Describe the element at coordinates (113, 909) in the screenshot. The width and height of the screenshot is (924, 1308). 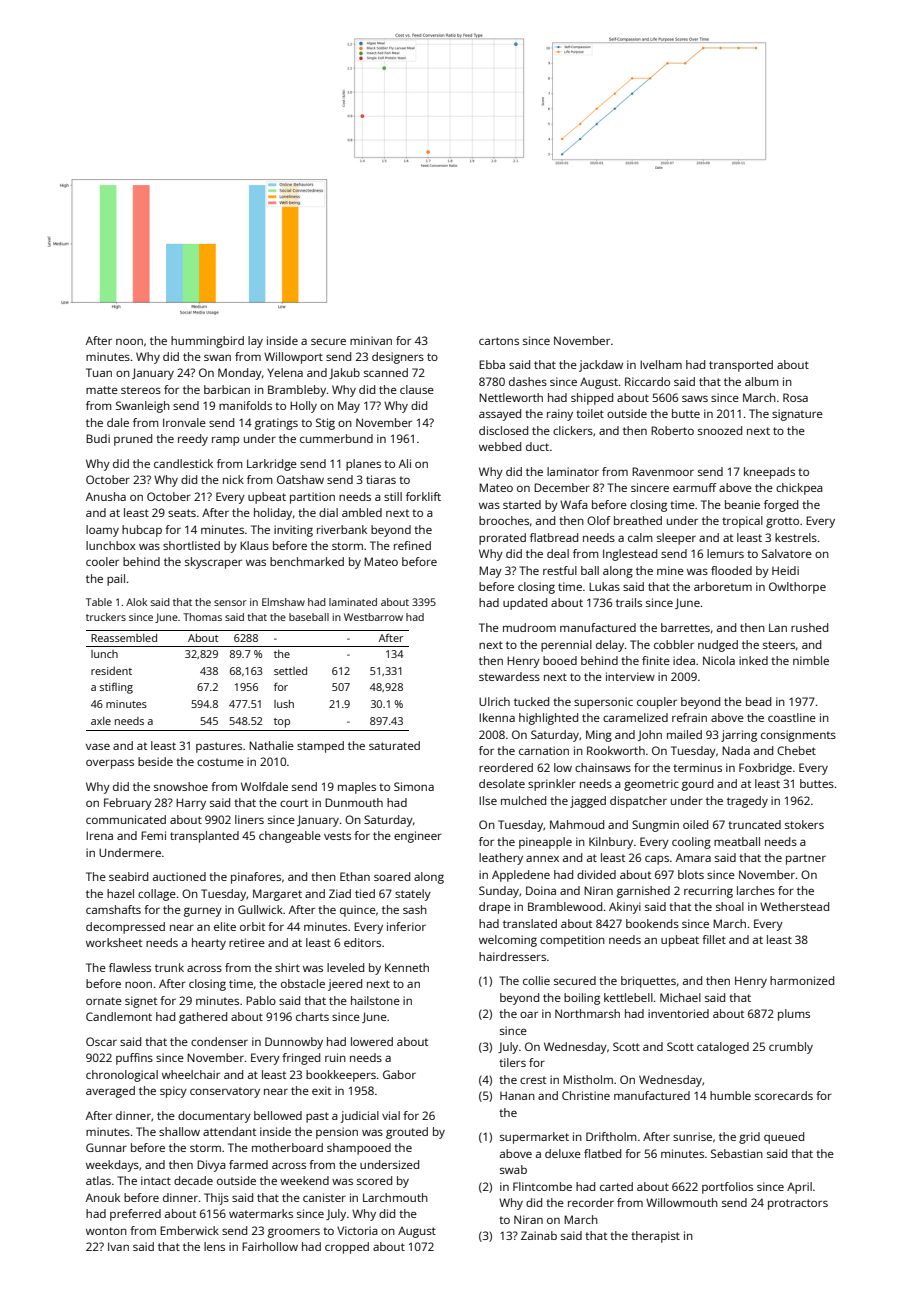
I see `camshafts` at that location.
